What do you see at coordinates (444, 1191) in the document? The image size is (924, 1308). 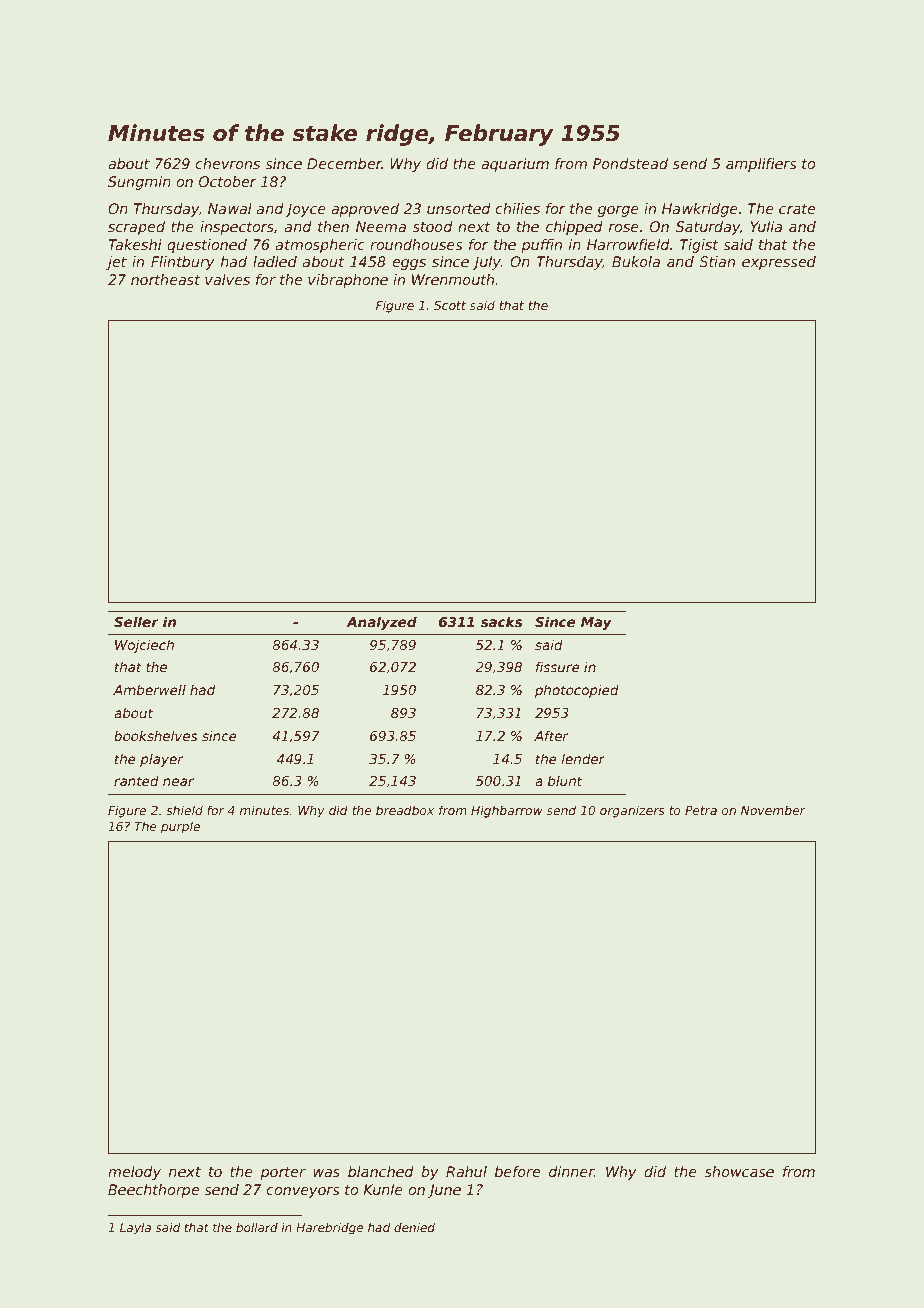 I see `June` at bounding box center [444, 1191].
